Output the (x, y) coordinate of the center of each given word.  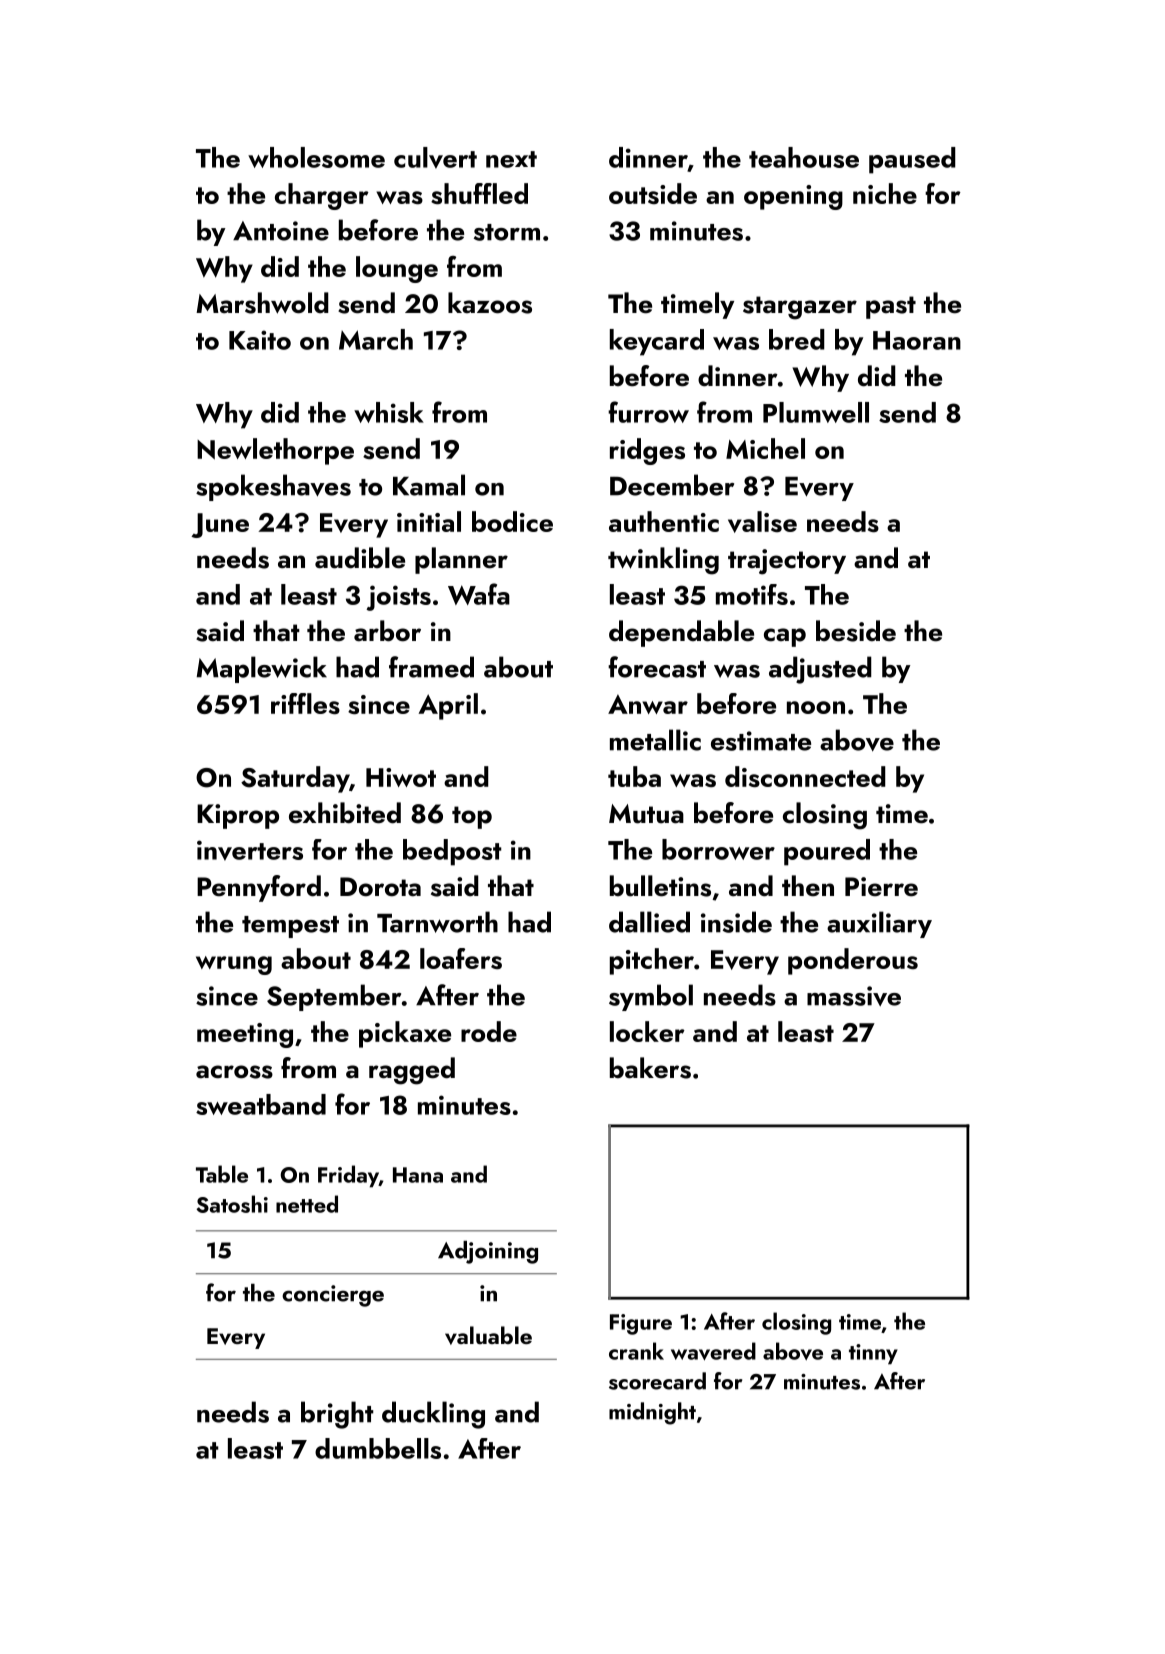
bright (337, 1415)
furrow (648, 412)
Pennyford (259, 888)
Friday (348, 1176)
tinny (873, 1354)
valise (762, 522)
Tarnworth (437, 922)
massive (854, 996)
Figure (641, 1324)
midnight (652, 1413)
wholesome (316, 157)
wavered (713, 1351)
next (511, 159)
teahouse (804, 157)
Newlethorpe (275, 451)
